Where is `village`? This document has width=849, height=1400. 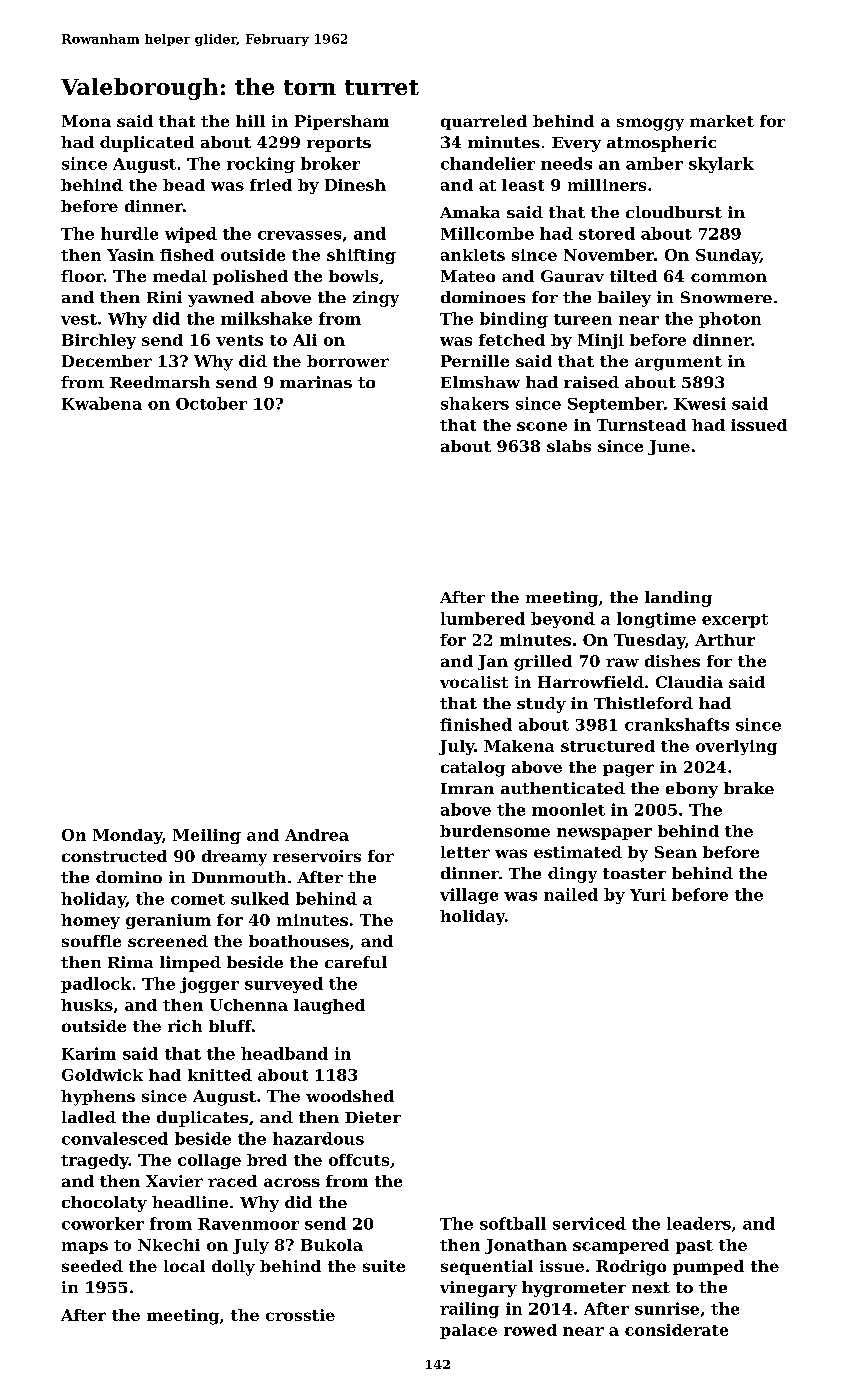 village is located at coordinates (469, 896).
